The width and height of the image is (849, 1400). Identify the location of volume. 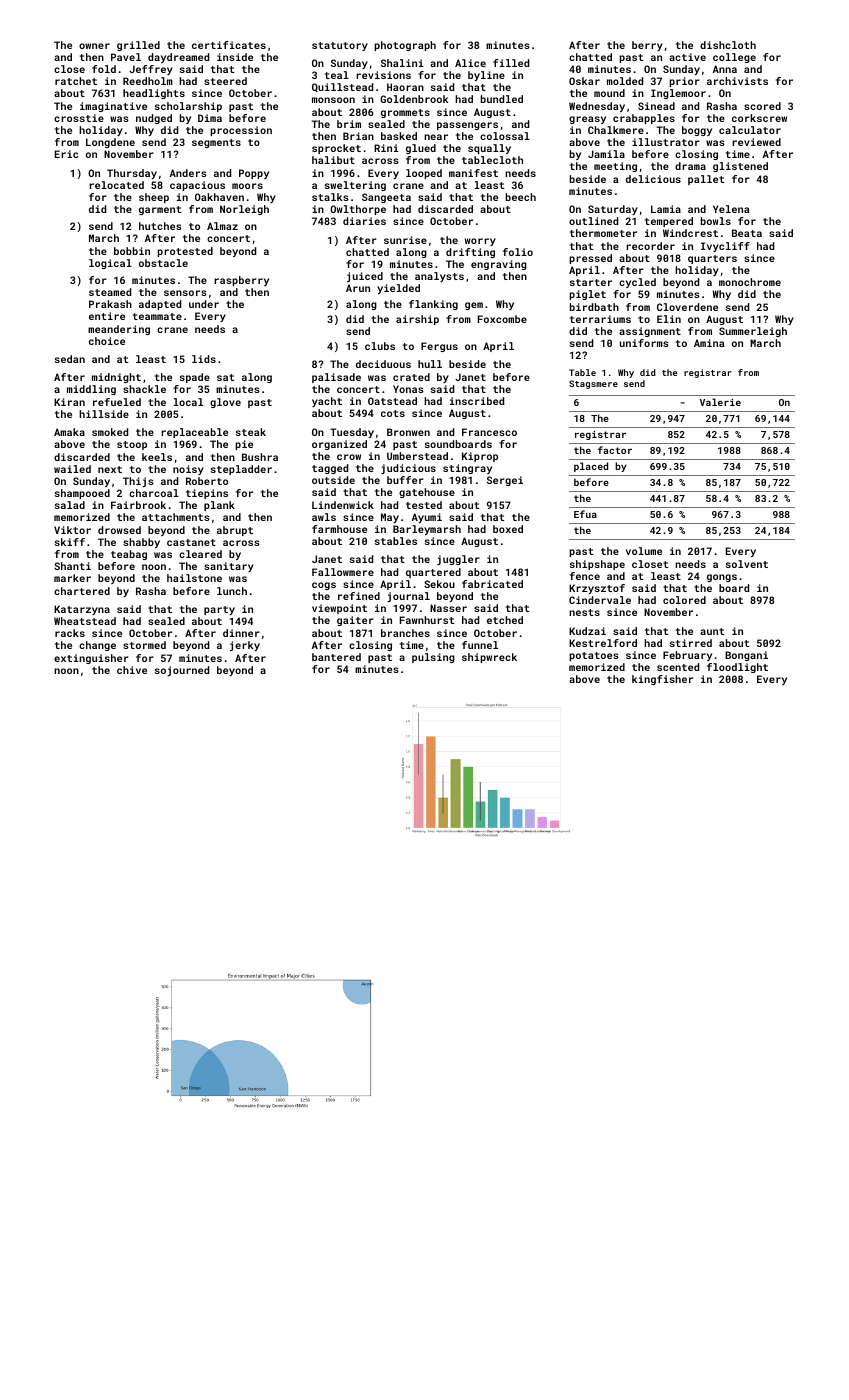
(644, 551).
